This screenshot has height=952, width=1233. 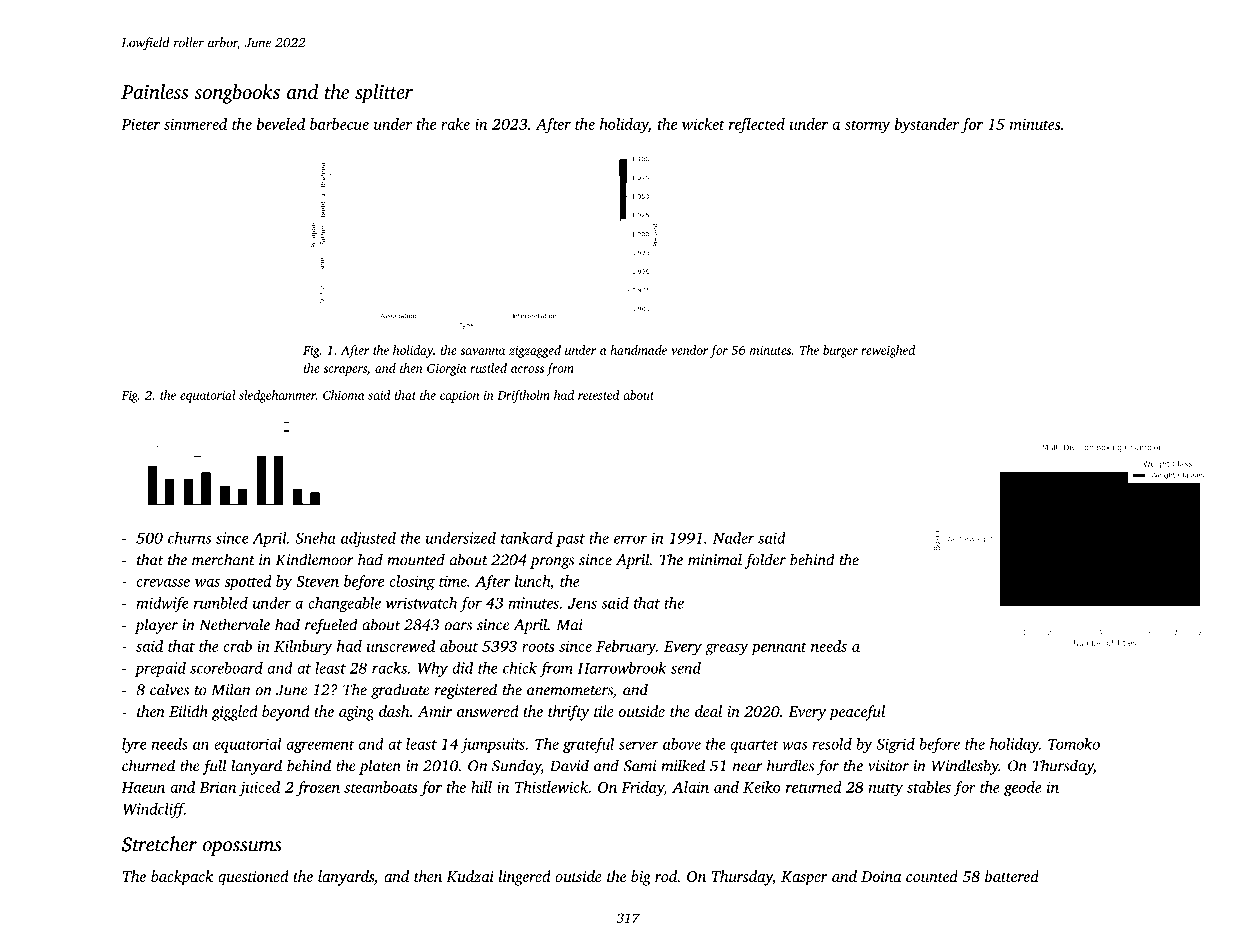 I want to click on stormy, so click(x=867, y=127).
